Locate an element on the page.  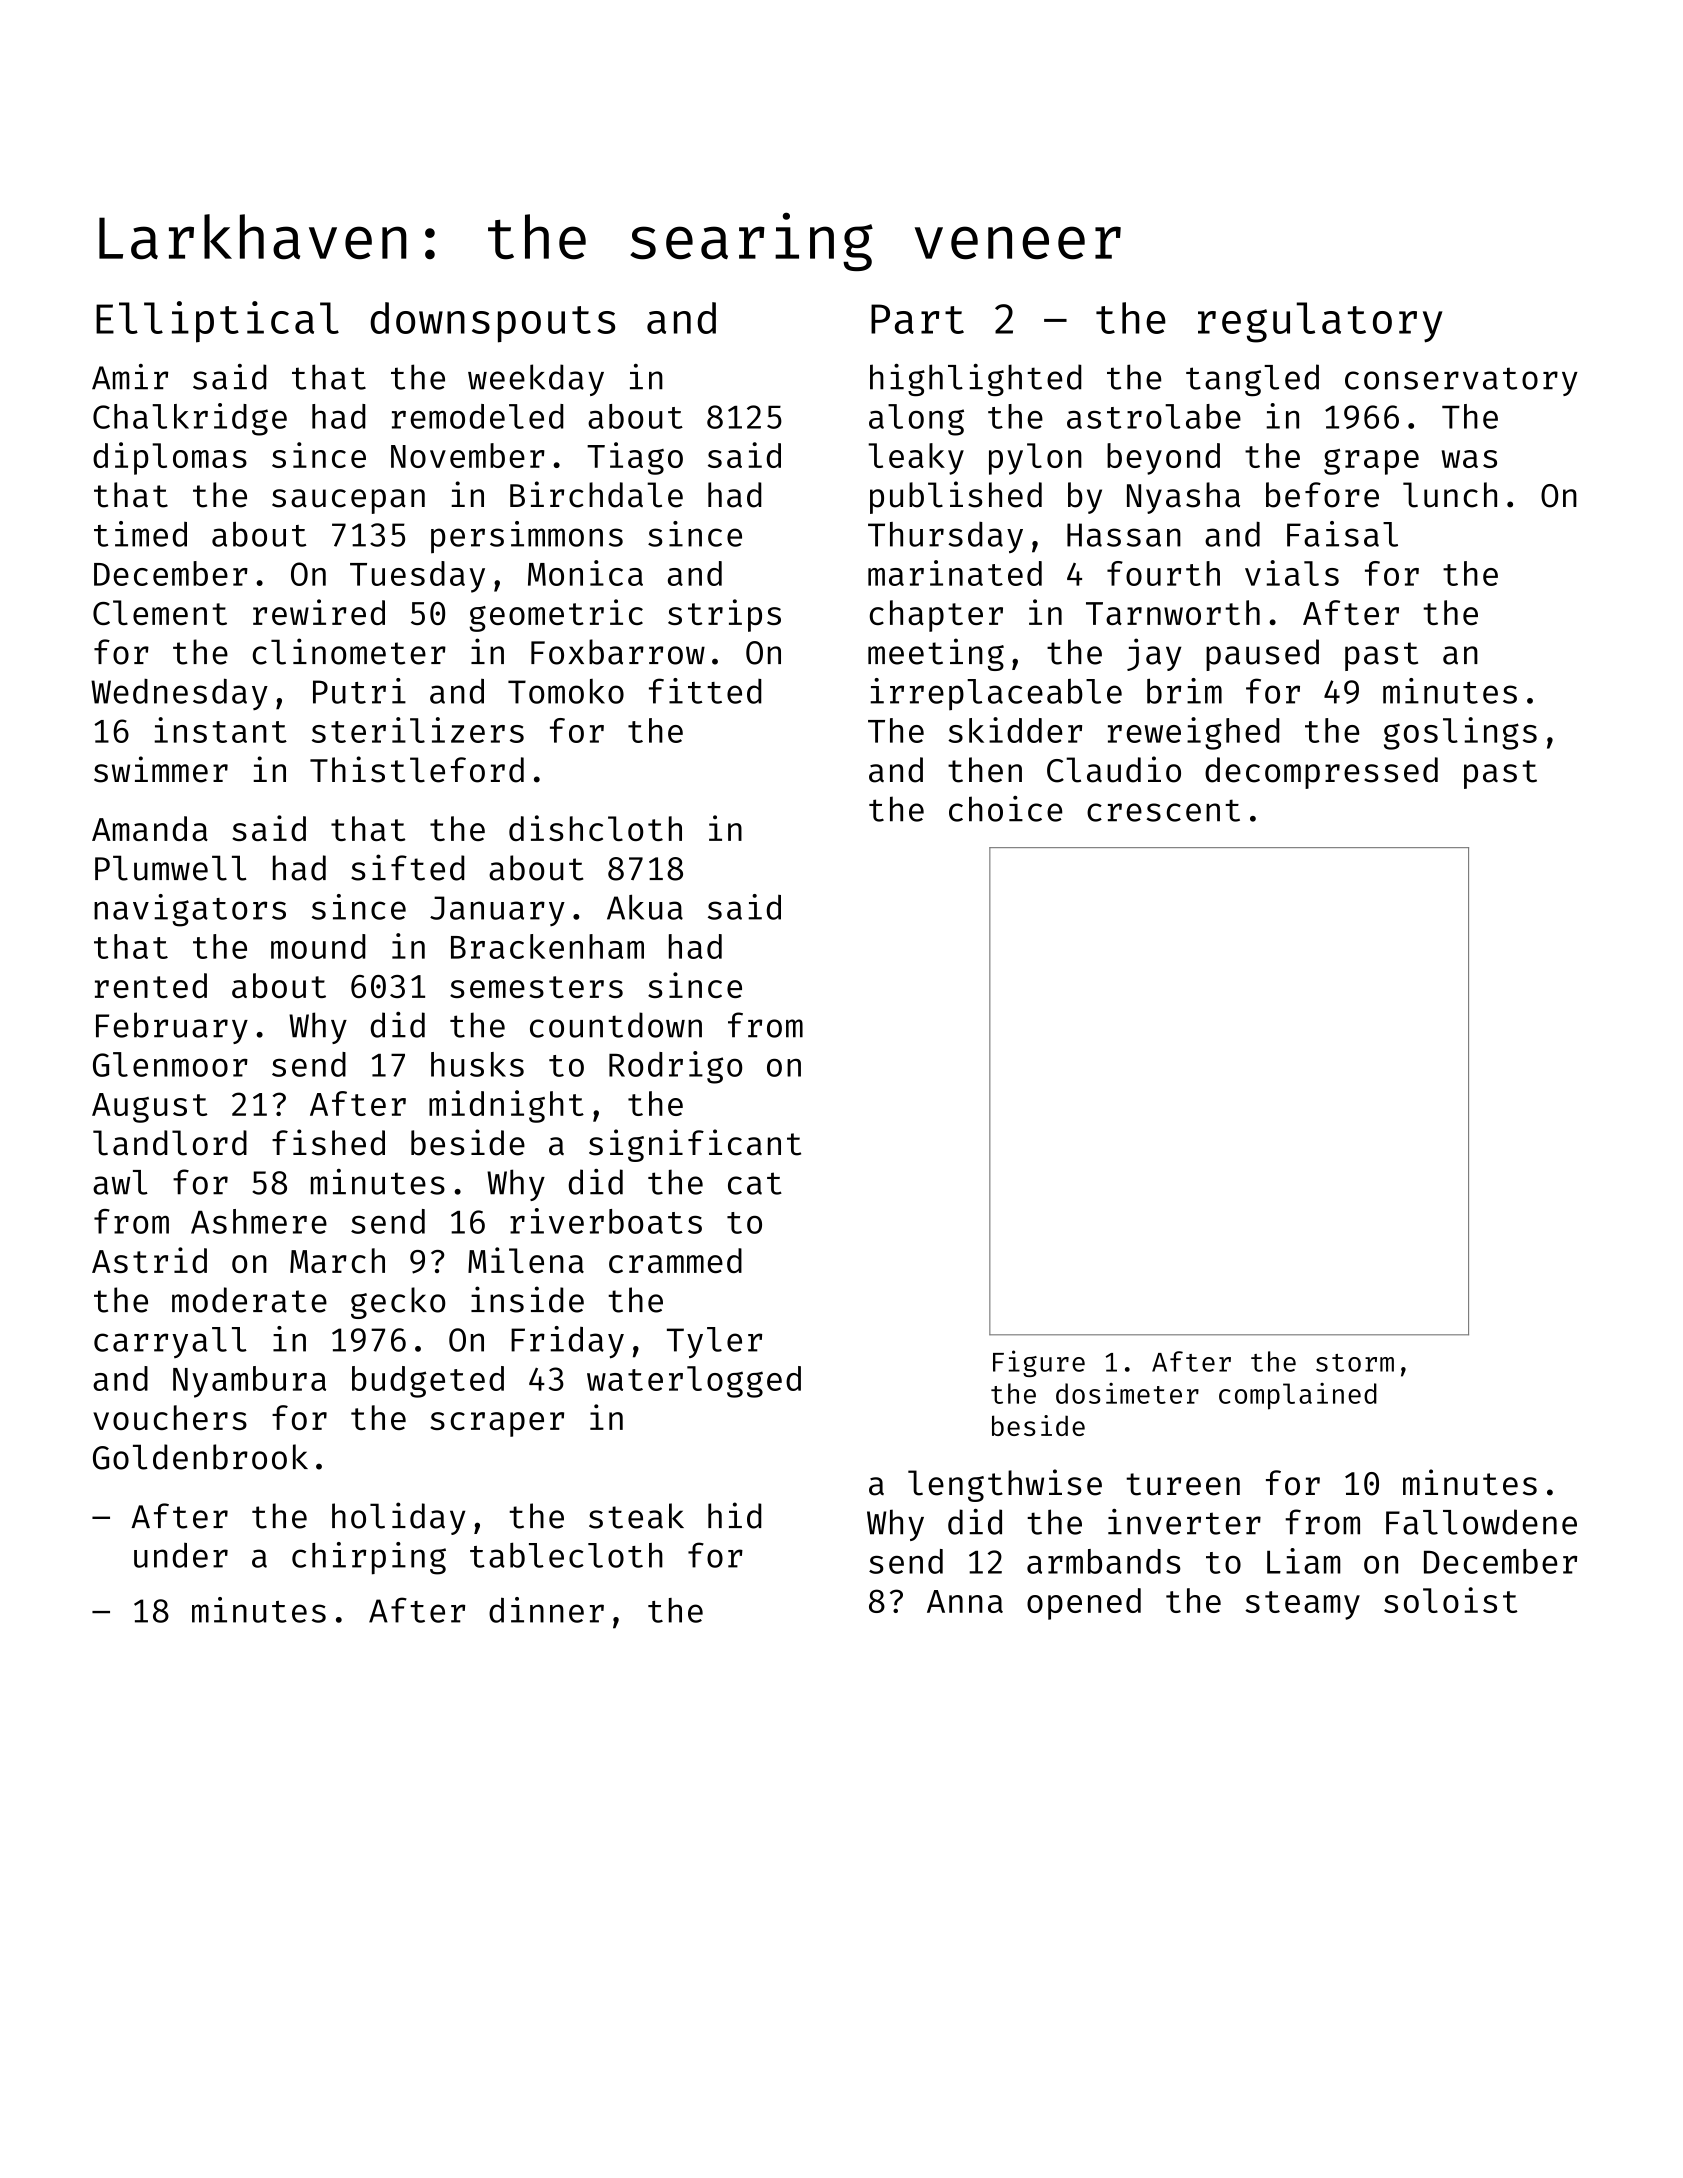
choice is located at coordinates (1005, 809).
